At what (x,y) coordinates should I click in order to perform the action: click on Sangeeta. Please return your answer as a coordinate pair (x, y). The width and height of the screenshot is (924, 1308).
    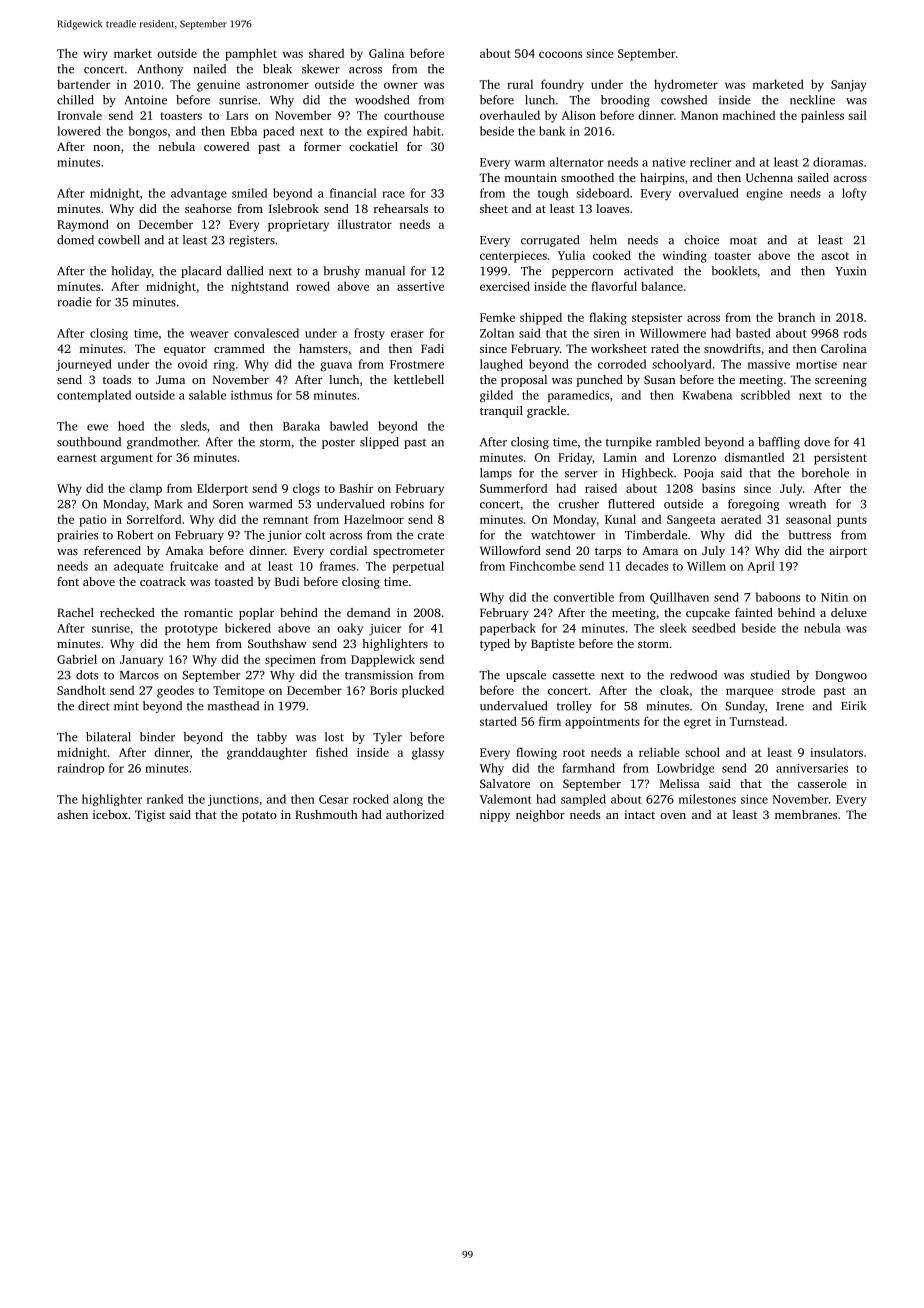
    Looking at the image, I should click on (691, 521).
